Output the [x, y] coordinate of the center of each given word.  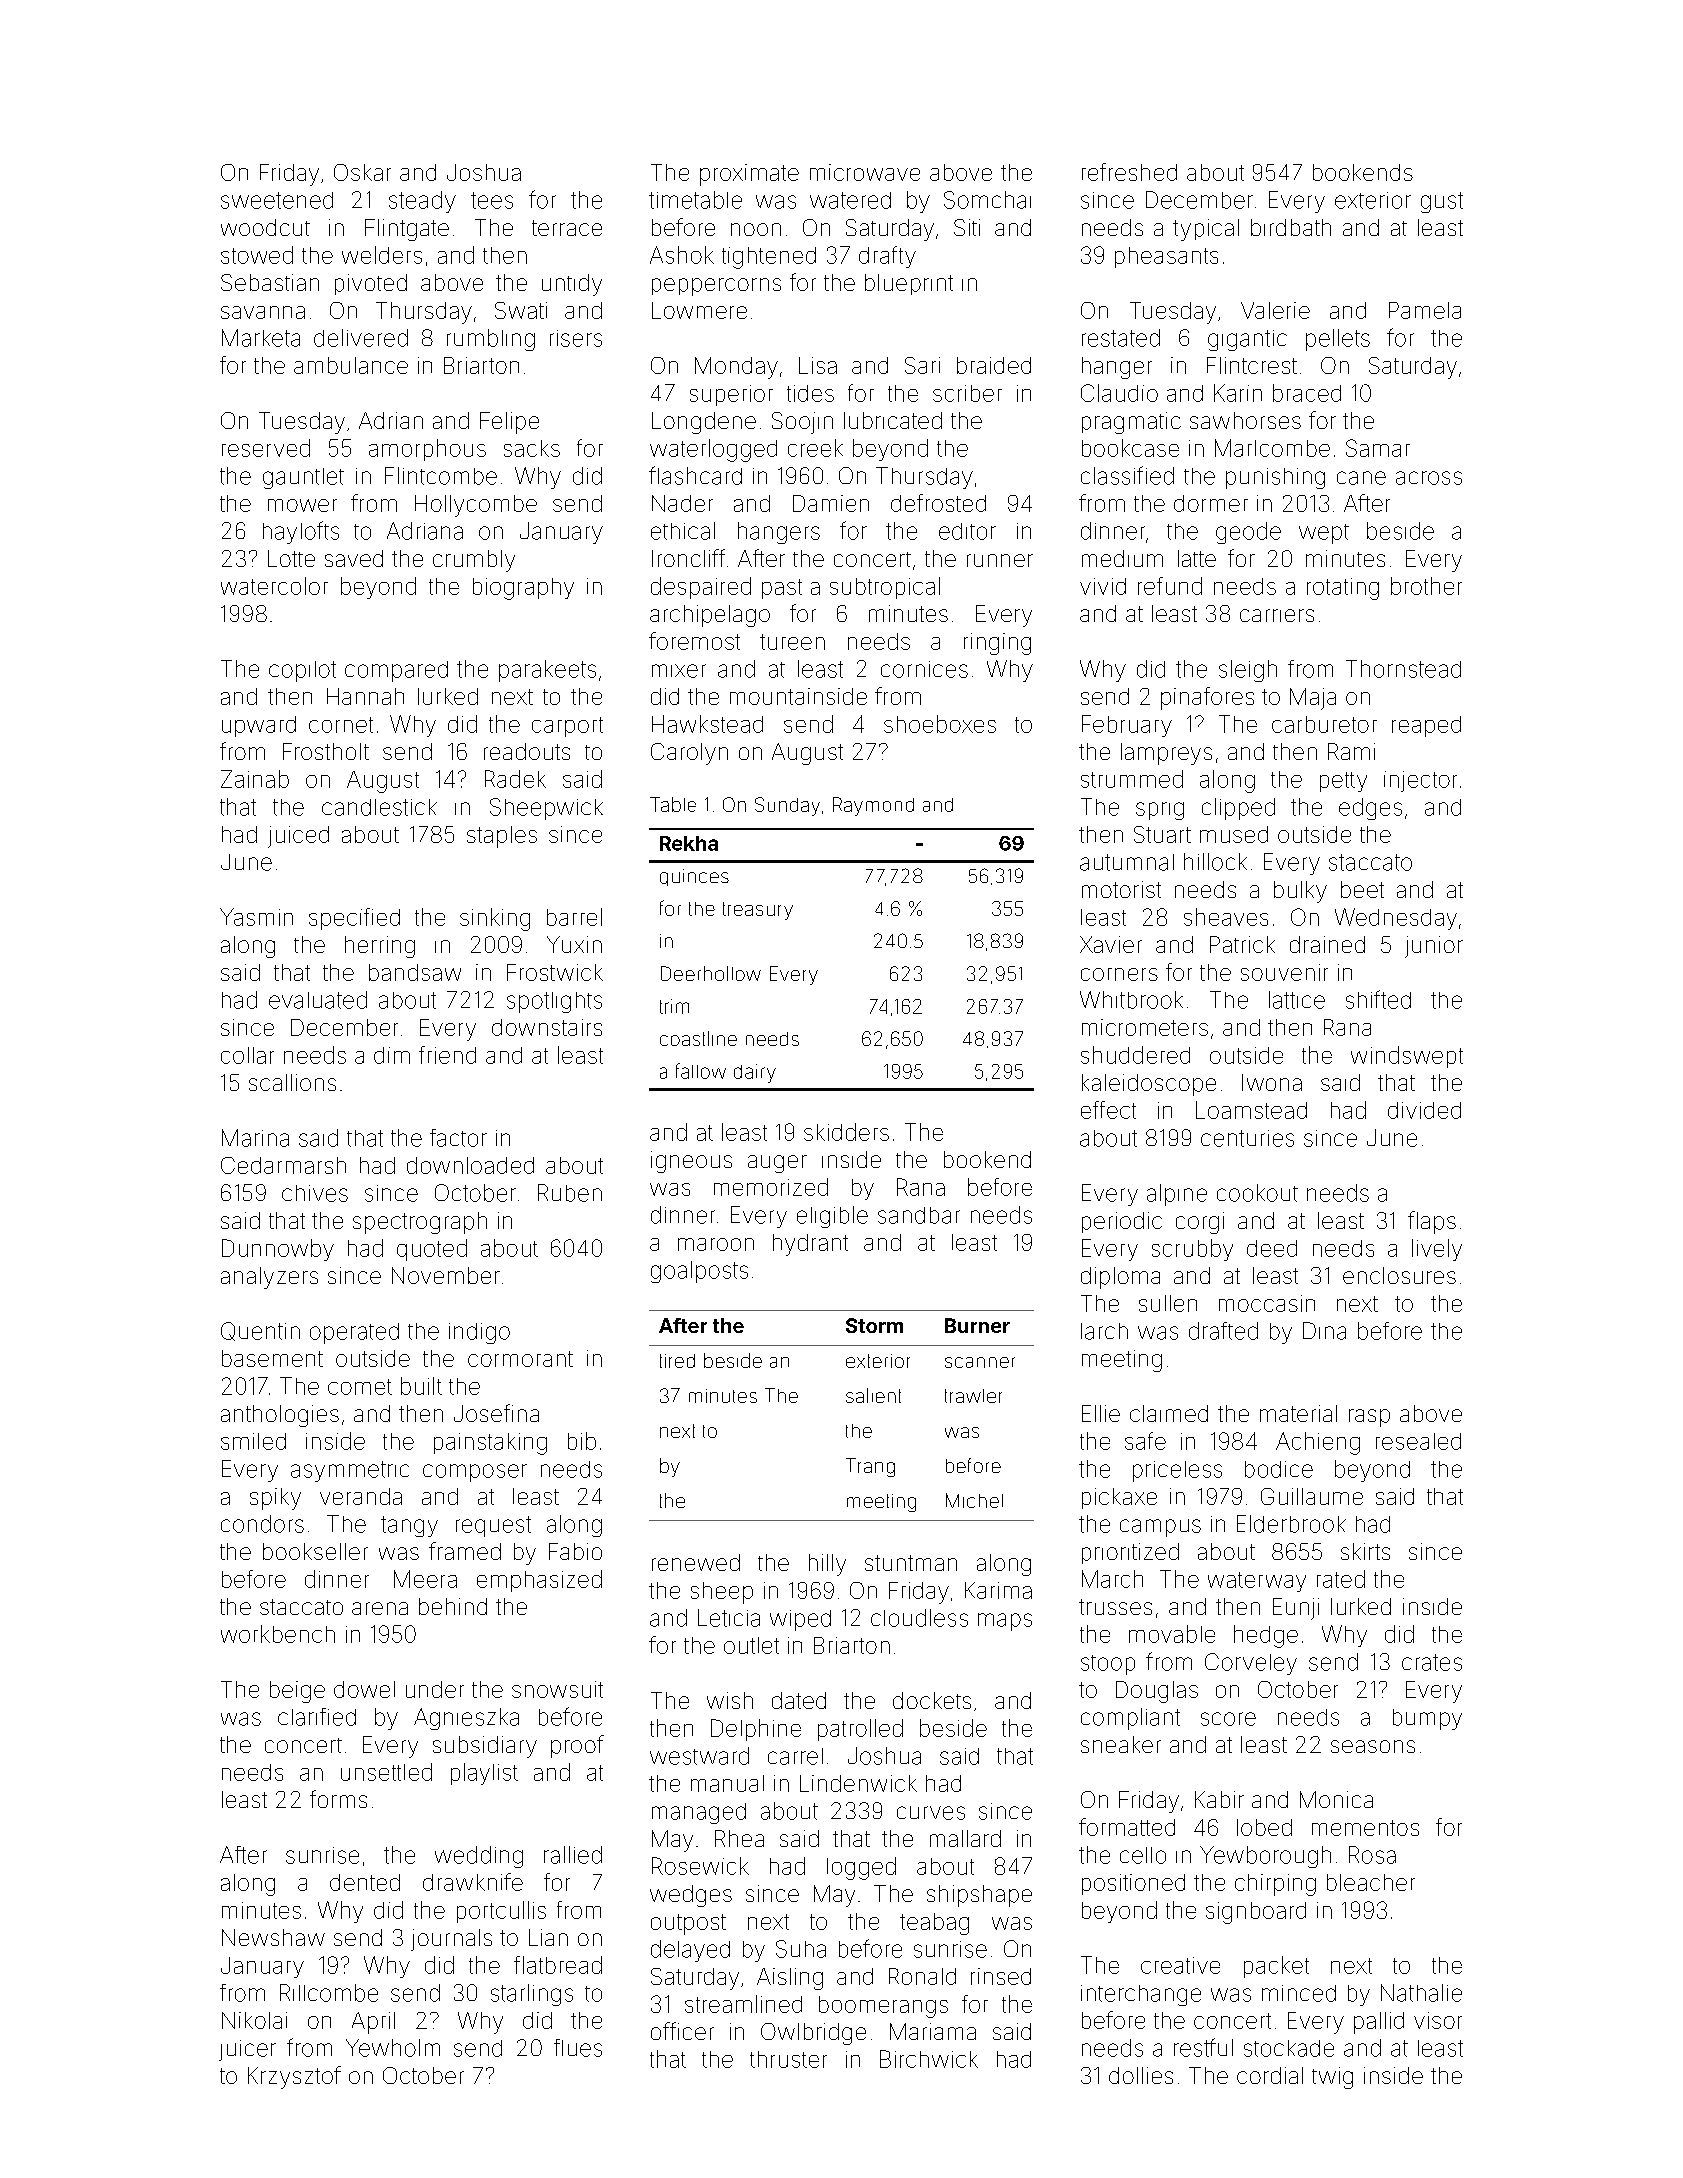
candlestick [379, 807]
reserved [266, 448]
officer [682, 2031]
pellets [1338, 340]
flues [578, 2048]
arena [380, 1608]
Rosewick [700, 1866]
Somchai [987, 200]
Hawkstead [707, 724]
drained [1327, 944]
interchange [1141, 1995]
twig [1332, 2078]
